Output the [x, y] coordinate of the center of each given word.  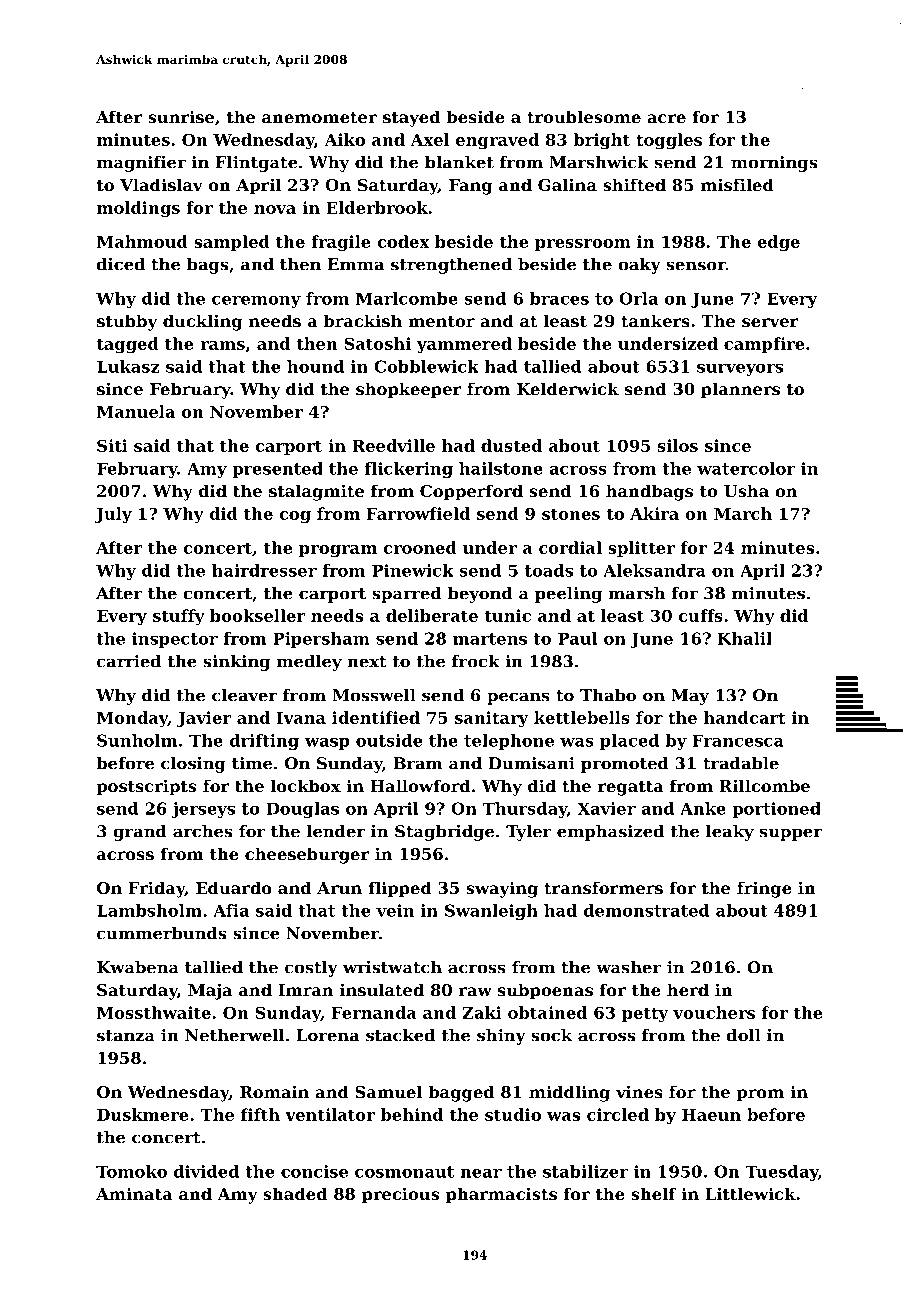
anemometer [319, 117]
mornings [774, 164]
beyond [480, 595]
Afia [231, 910]
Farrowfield [418, 513]
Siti [112, 445]
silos [678, 445]
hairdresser [264, 570]
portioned [776, 810]
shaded [295, 1193]
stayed [412, 118]
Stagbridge [444, 833]
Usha [746, 490]
